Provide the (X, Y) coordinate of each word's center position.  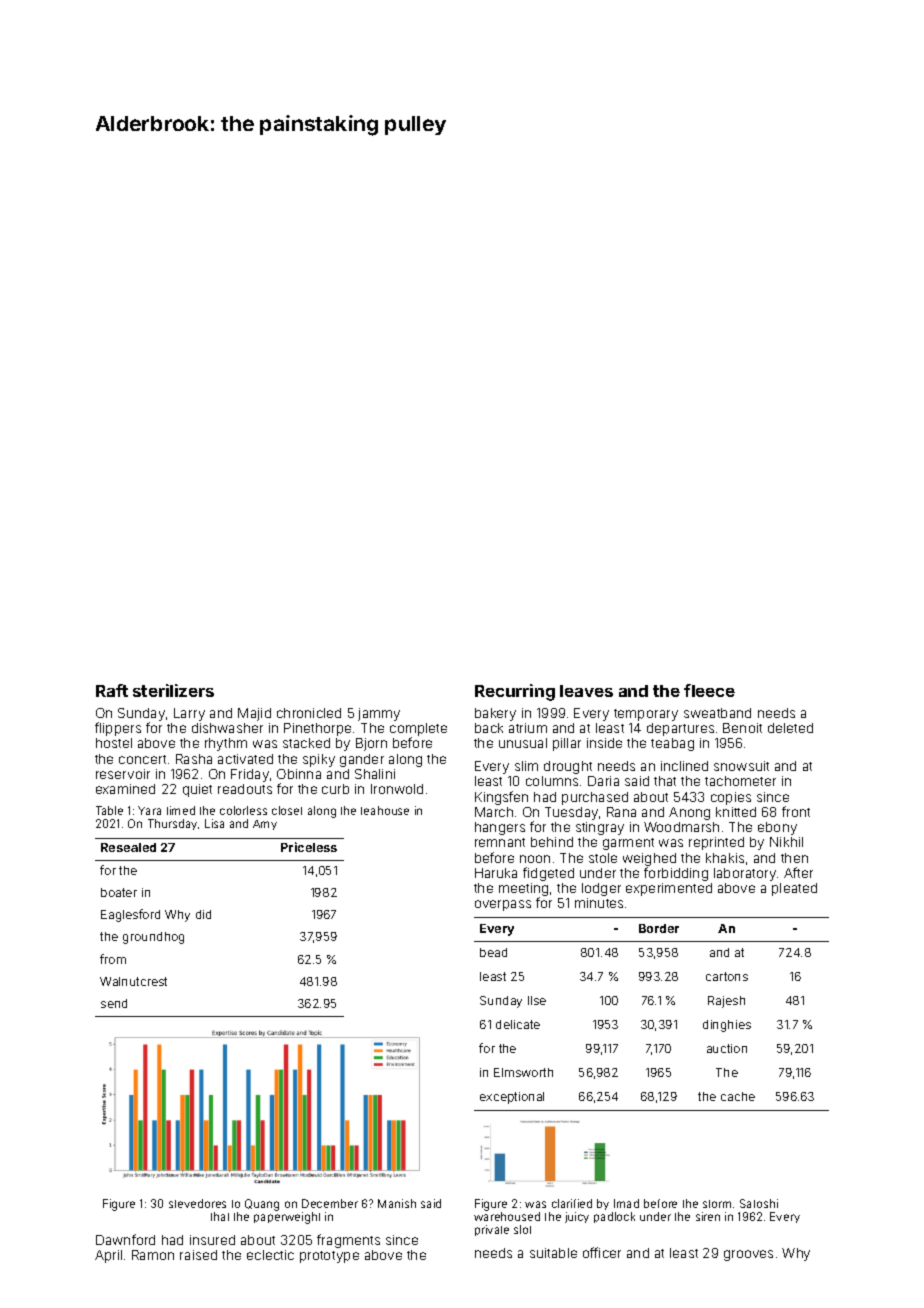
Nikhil (786, 842)
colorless (243, 810)
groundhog (153, 938)
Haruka (496, 873)
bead (493, 952)
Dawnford (125, 1239)
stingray (600, 828)
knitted (736, 812)
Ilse (537, 1000)
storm (717, 1204)
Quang (262, 1205)
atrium (528, 728)
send (114, 1003)
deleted (790, 728)
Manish (397, 1203)
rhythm (226, 744)
